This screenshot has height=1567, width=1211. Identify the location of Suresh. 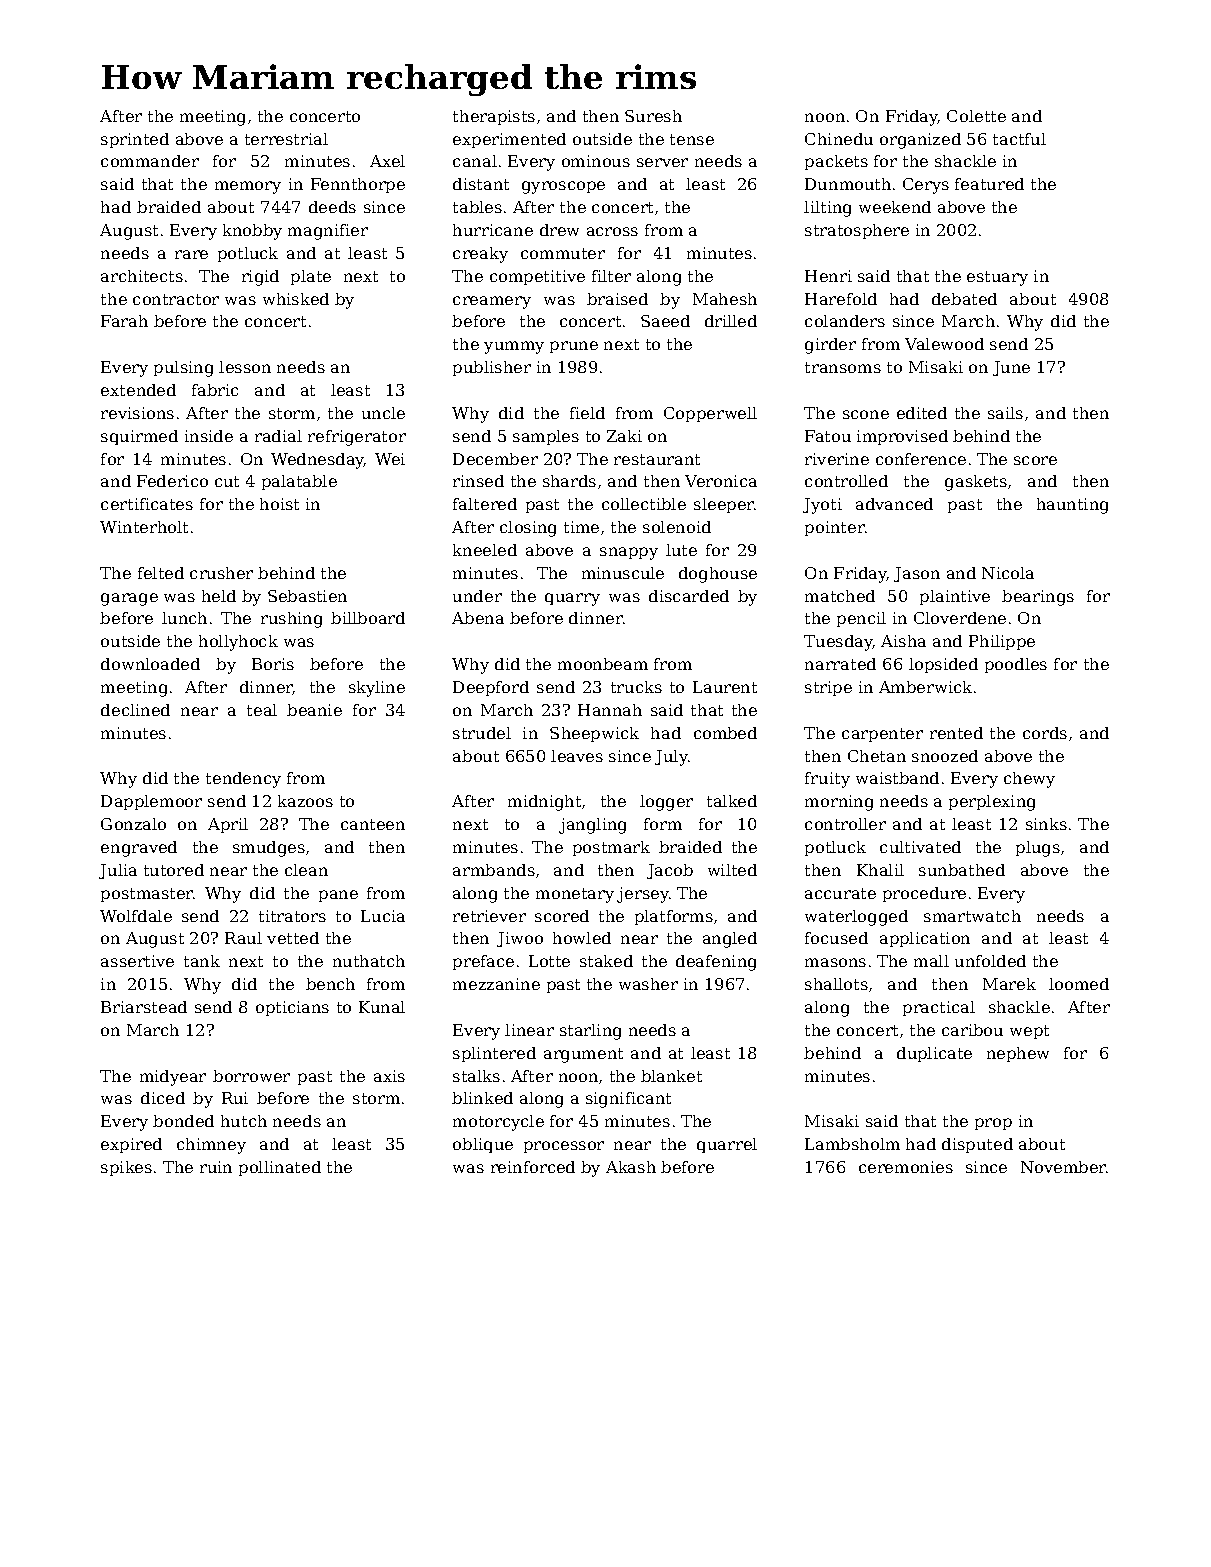
(653, 116).
